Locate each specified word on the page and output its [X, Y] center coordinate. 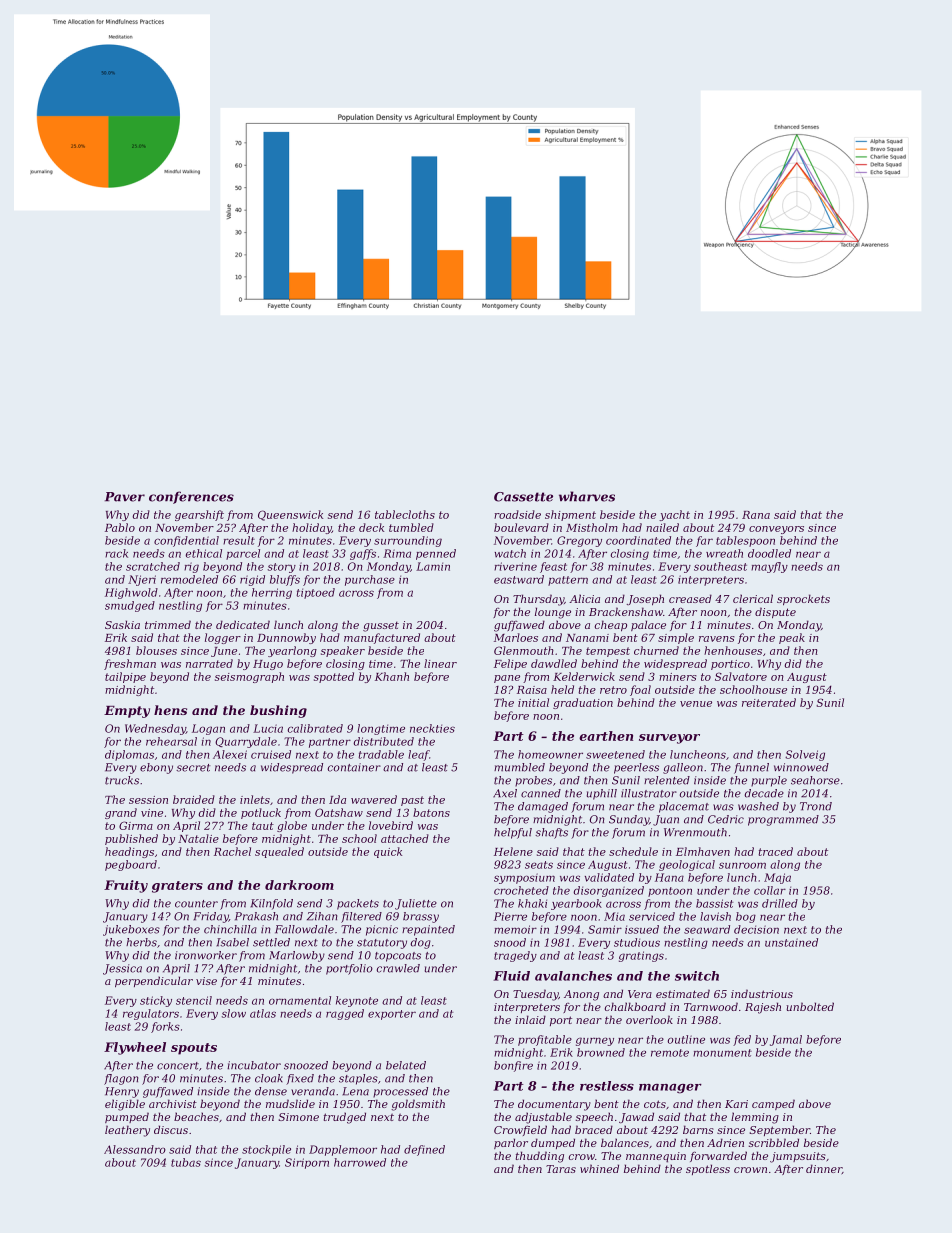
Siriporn [307, 1163]
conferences [191, 497]
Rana [756, 515]
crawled [398, 968]
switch [697, 976]
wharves [587, 496]
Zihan [322, 916]
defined [424, 1150]
